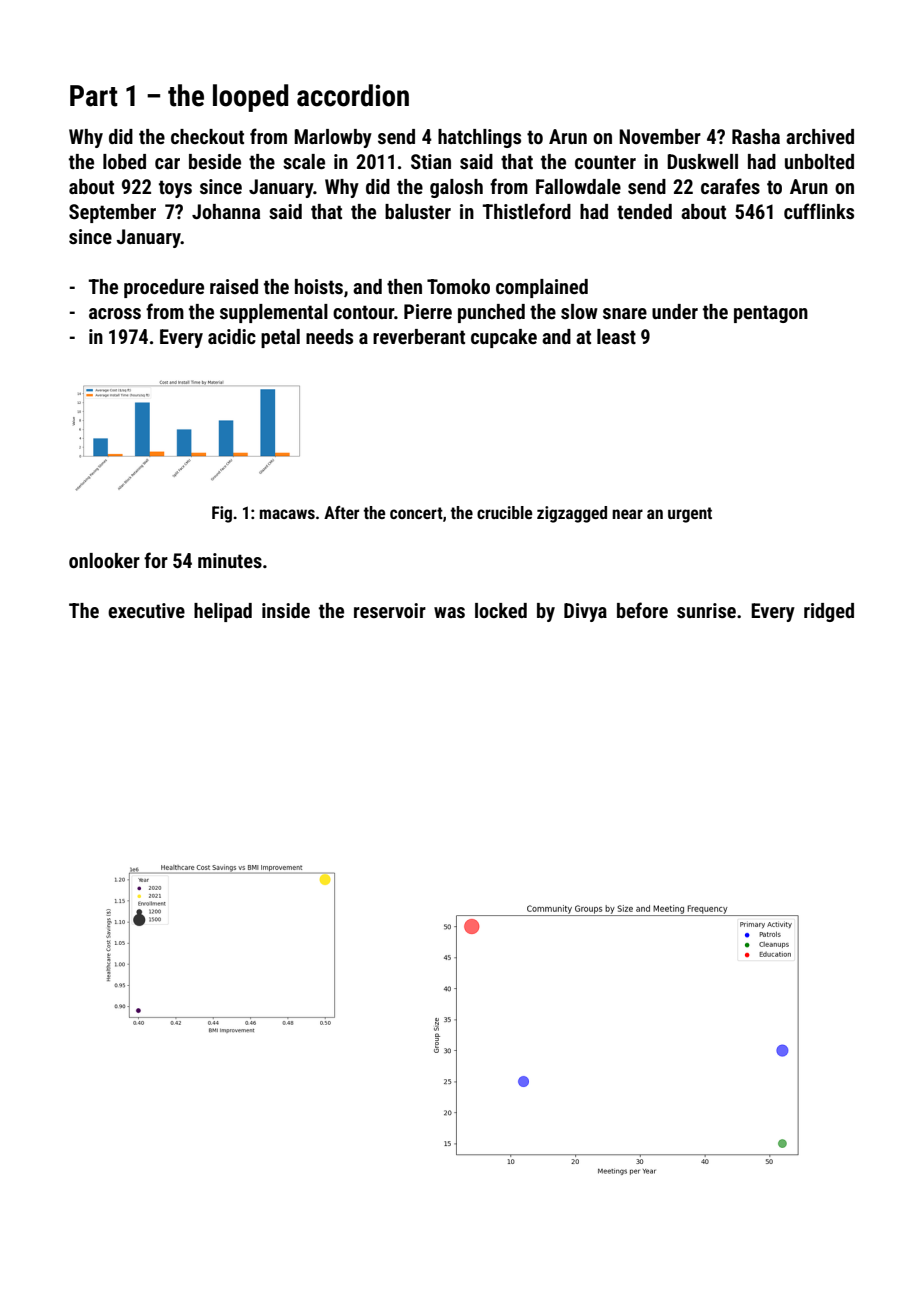 The width and height of the screenshot is (924, 1308). What do you see at coordinates (223, 612) in the screenshot?
I see `helipad` at bounding box center [223, 612].
